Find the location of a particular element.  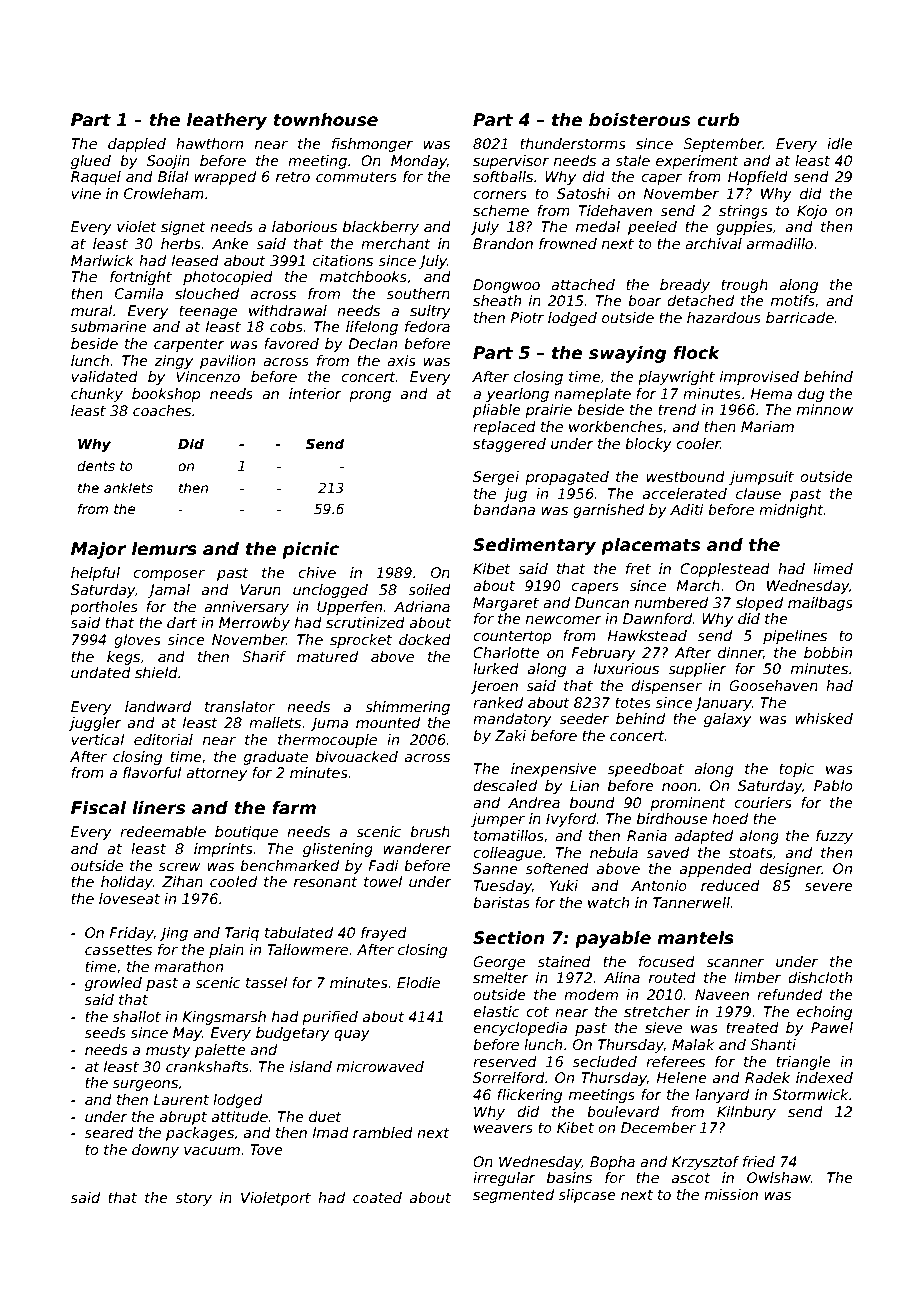

anklets is located at coordinates (128, 487).
